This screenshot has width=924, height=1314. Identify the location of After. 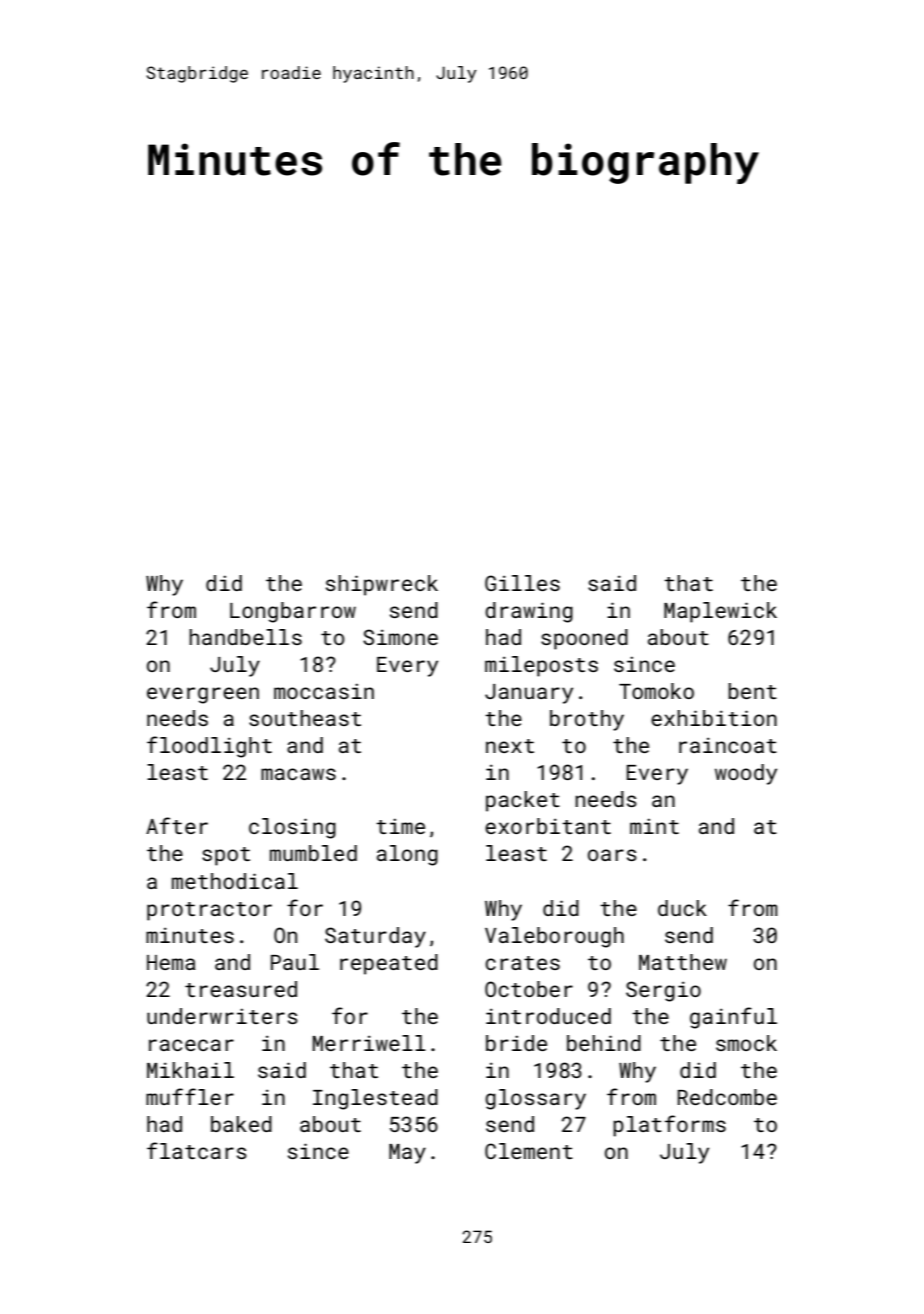
(177, 825).
